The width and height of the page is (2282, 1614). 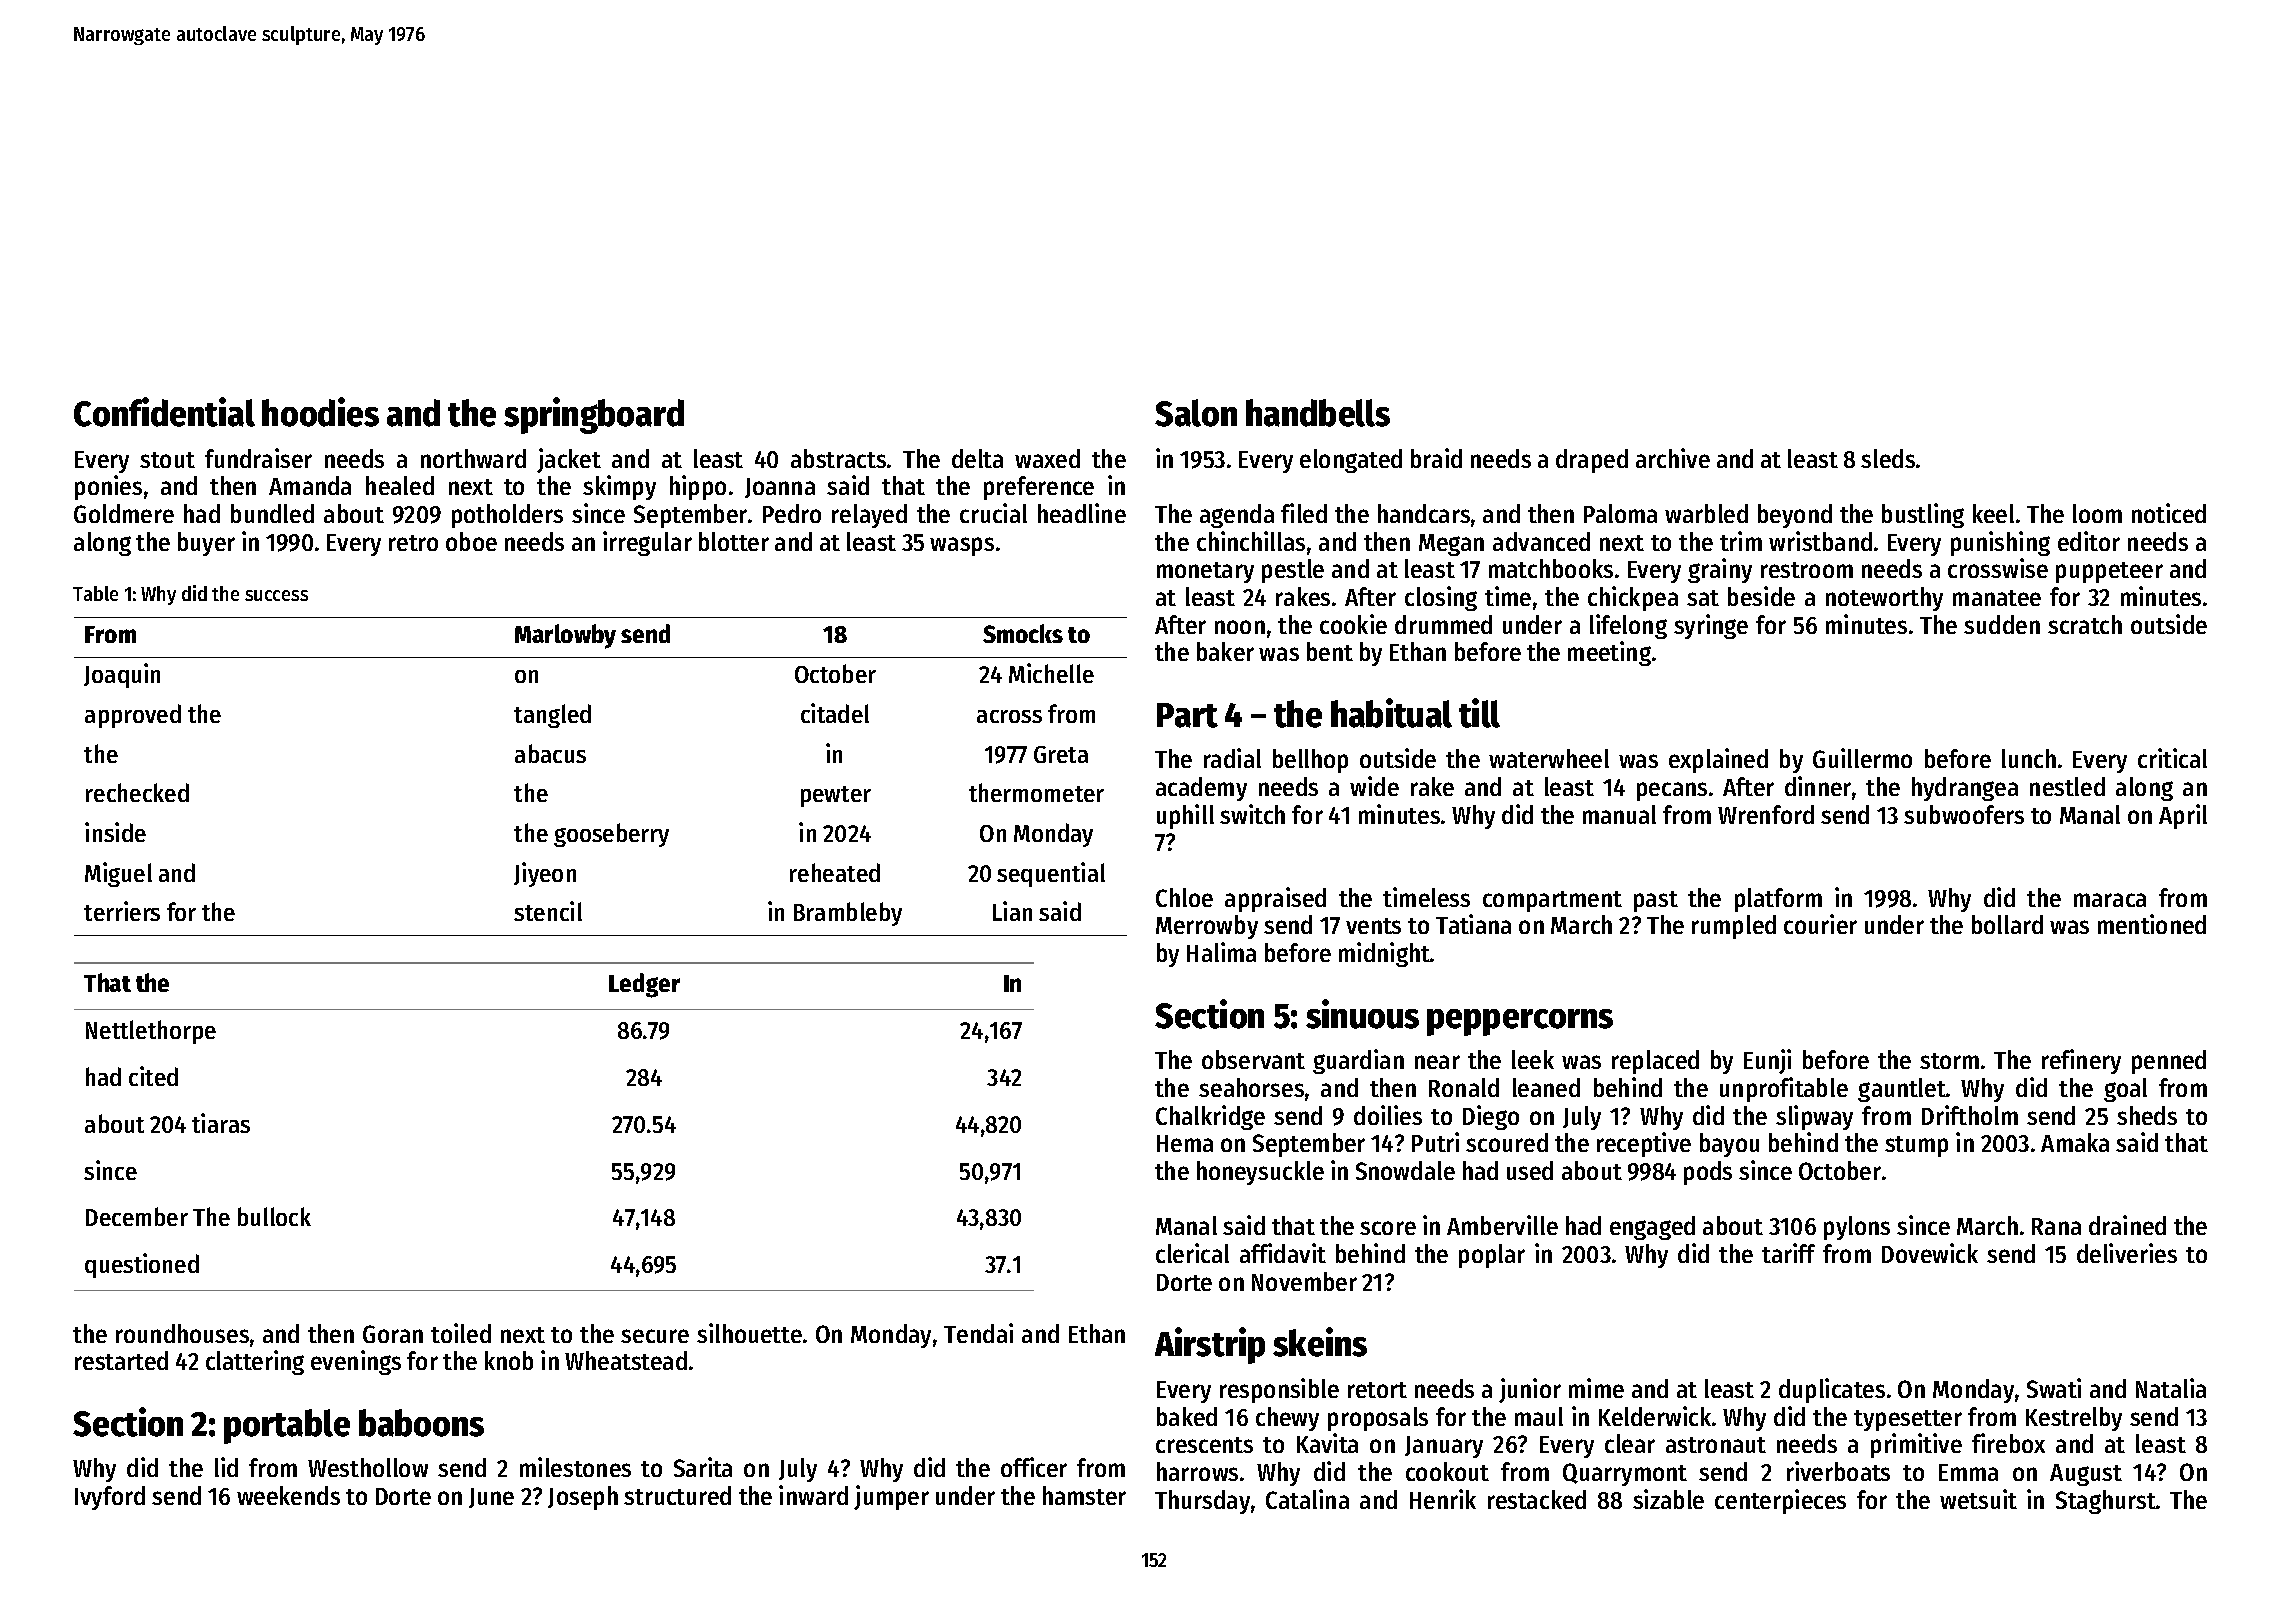 What do you see at coordinates (1287, 1419) in the page?
I see `chewy` at bounding box center [1287, 1419].
